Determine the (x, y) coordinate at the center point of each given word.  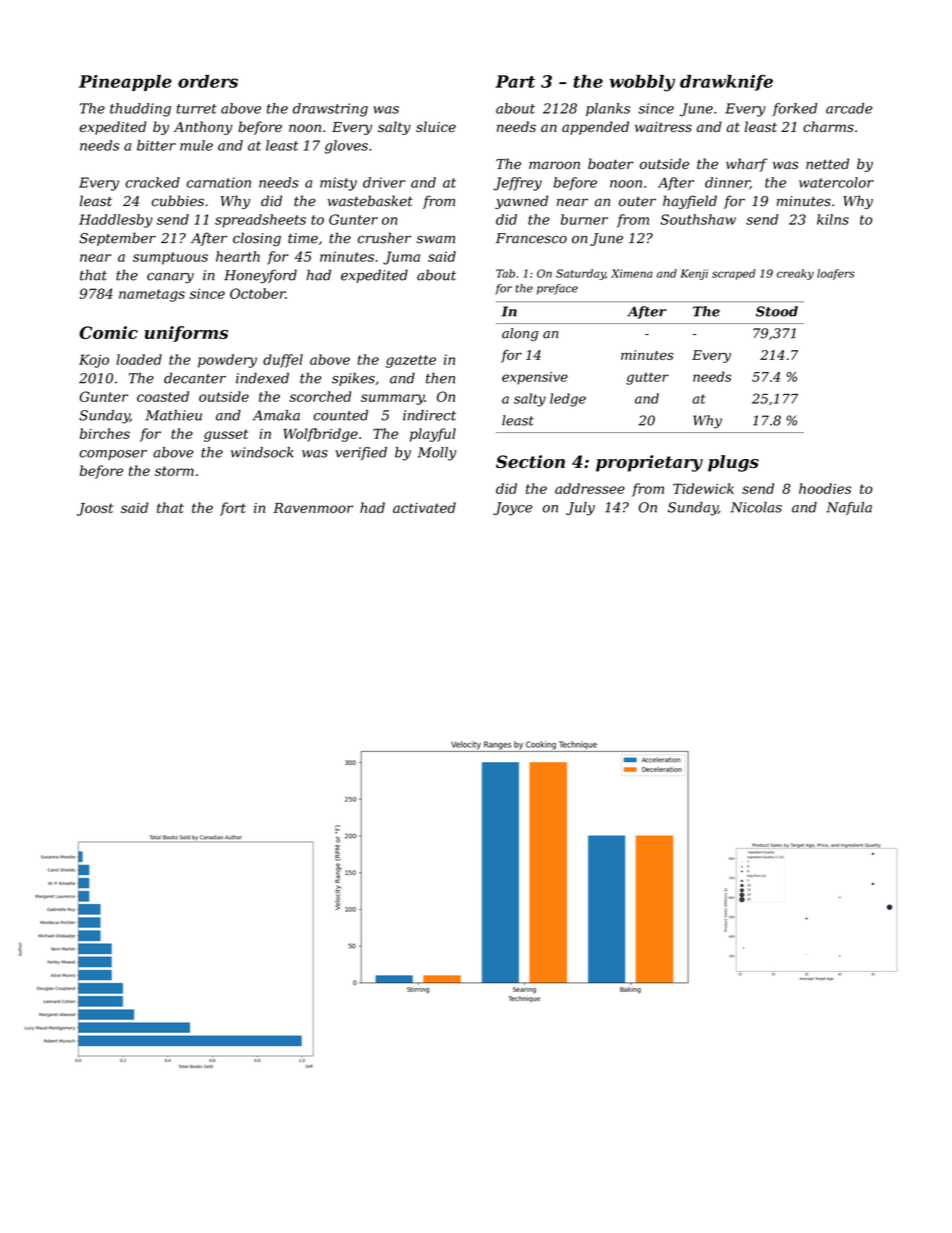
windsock (262, 452)
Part (515, 81)
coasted (163, 396)
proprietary (649, 463)
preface (557, 289)
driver (384, 182)
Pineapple (125, 83)
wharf (747, 165)
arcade (849, 108)
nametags (152, 295)
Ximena (632, 273)
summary (393, 399)
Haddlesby (116, 221)
